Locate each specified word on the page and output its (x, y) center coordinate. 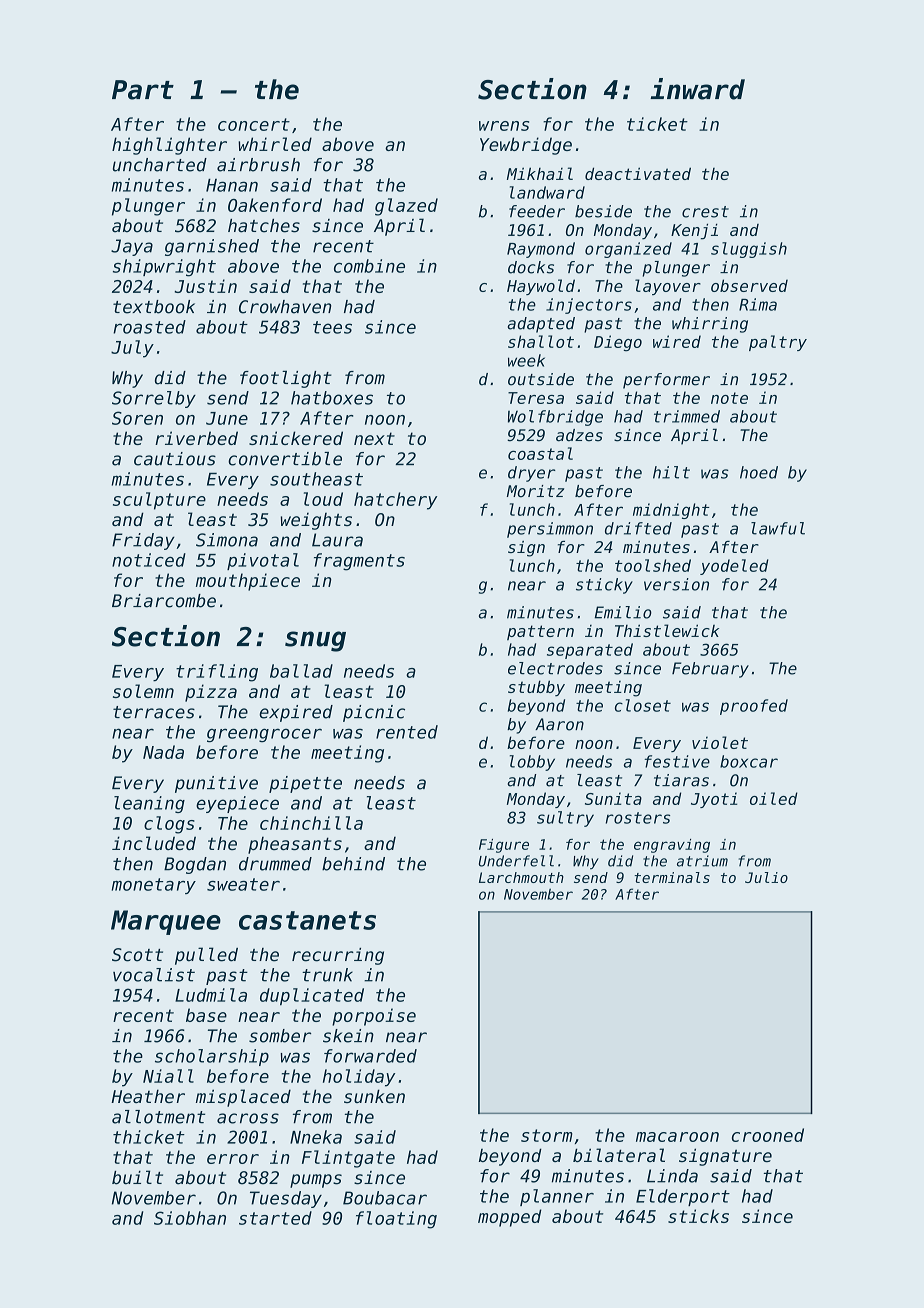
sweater (243, 884)
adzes (579, 435)
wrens (504, 126)
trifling (217, 673)
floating (396, 1220)
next (374, 438)
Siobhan (190, 1218)
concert (254, 124)
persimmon (550, 530)
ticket (657, 124)
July (132, 349)
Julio (766, 877)
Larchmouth (521, 877)
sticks (698, 1216)
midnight (671, 511)
